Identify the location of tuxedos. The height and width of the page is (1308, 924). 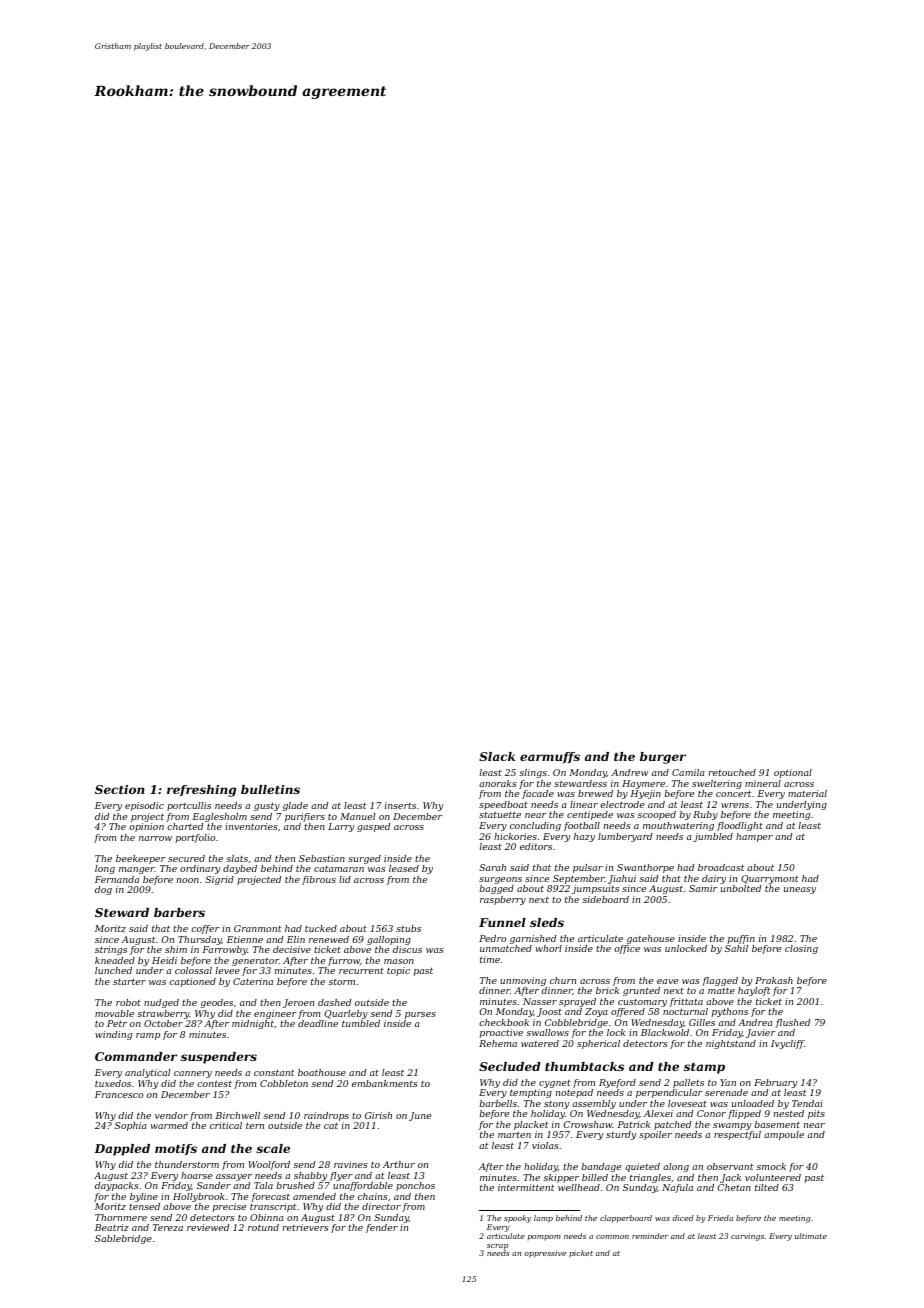
(113, 1083).
